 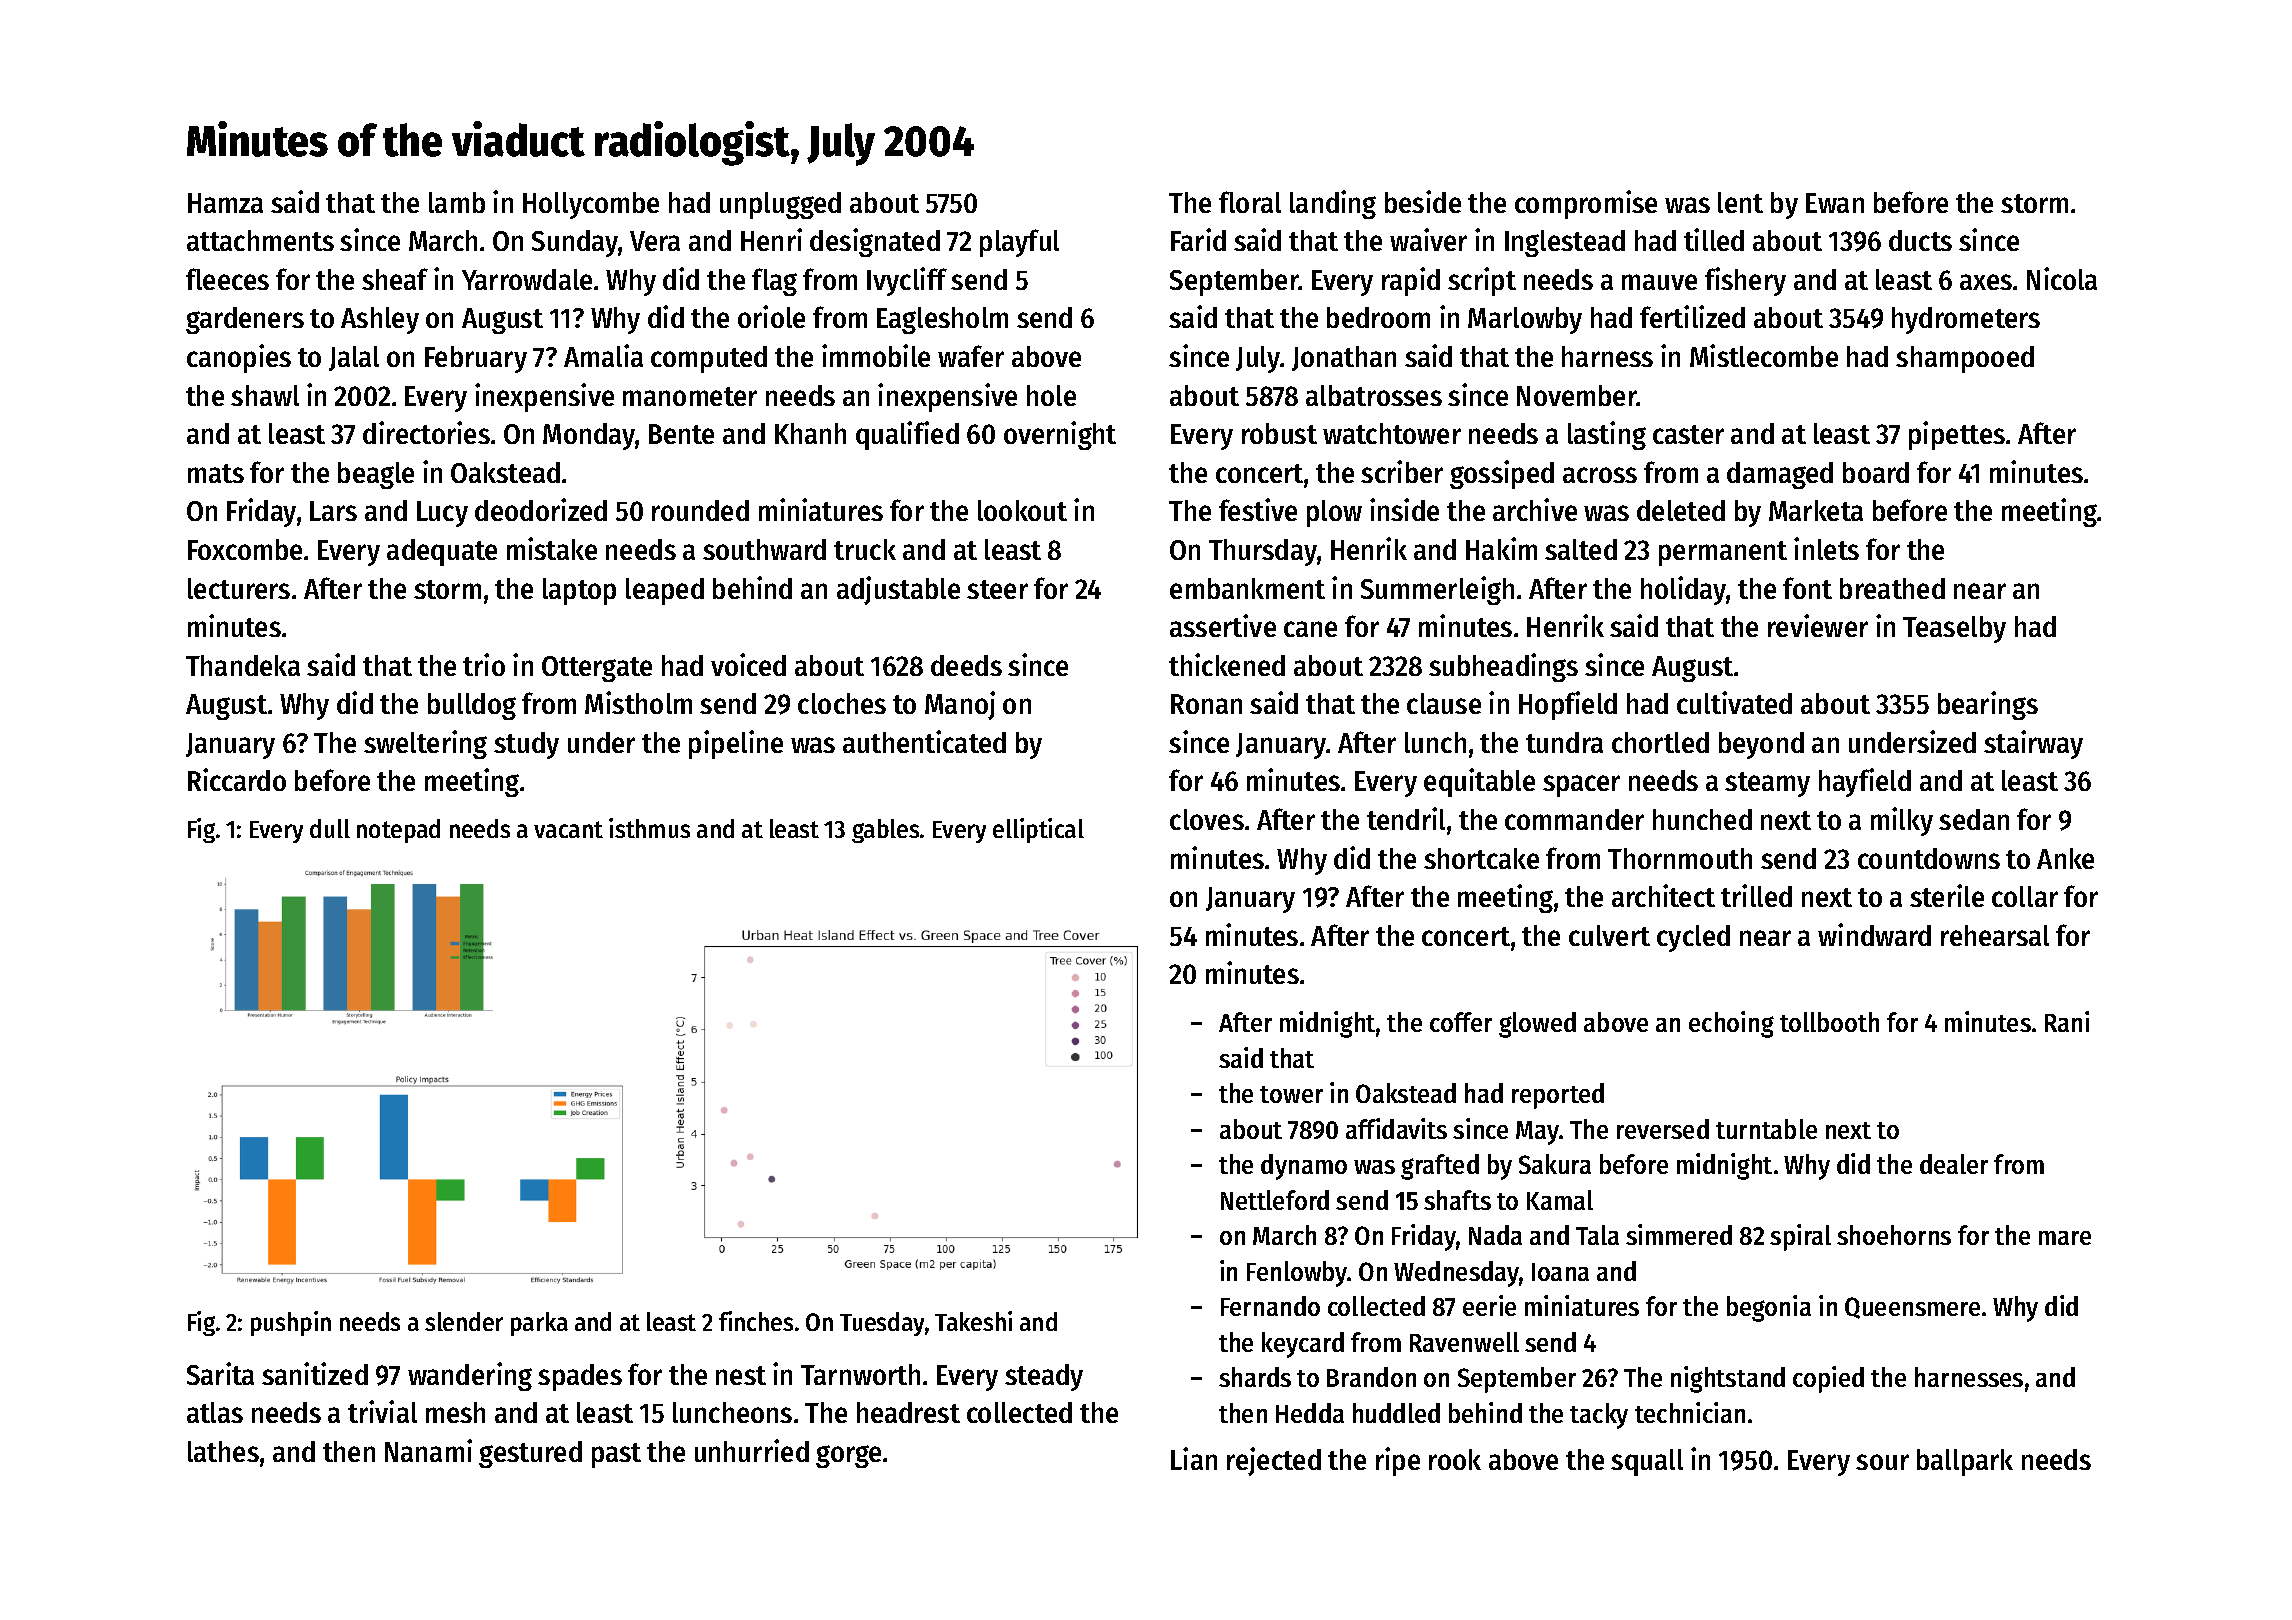 What do you see at coordinates (1396, 1128) in the image?
I see `affidavits` at bounding box center [1396, 1128].
